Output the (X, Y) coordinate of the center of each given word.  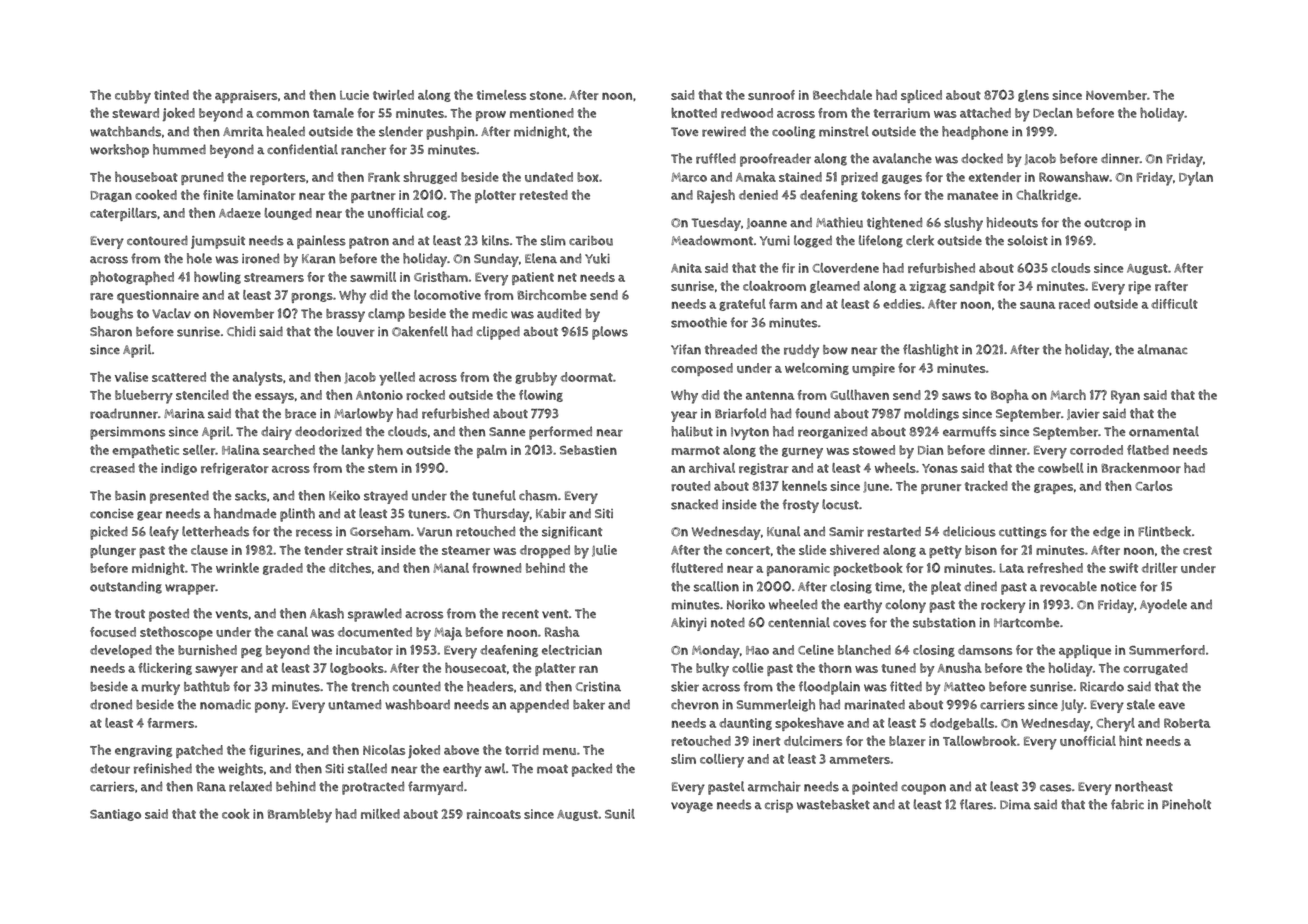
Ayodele (1163, 606)
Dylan (1196, 179)
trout (130, 614)
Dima (1015, 805)
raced (1074, 304)
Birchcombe (552, 294)
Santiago (115, 815)
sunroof (771, 95)
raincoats (494, 814)
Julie (604, 551)
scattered (179, 377)
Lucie (354, 95)
